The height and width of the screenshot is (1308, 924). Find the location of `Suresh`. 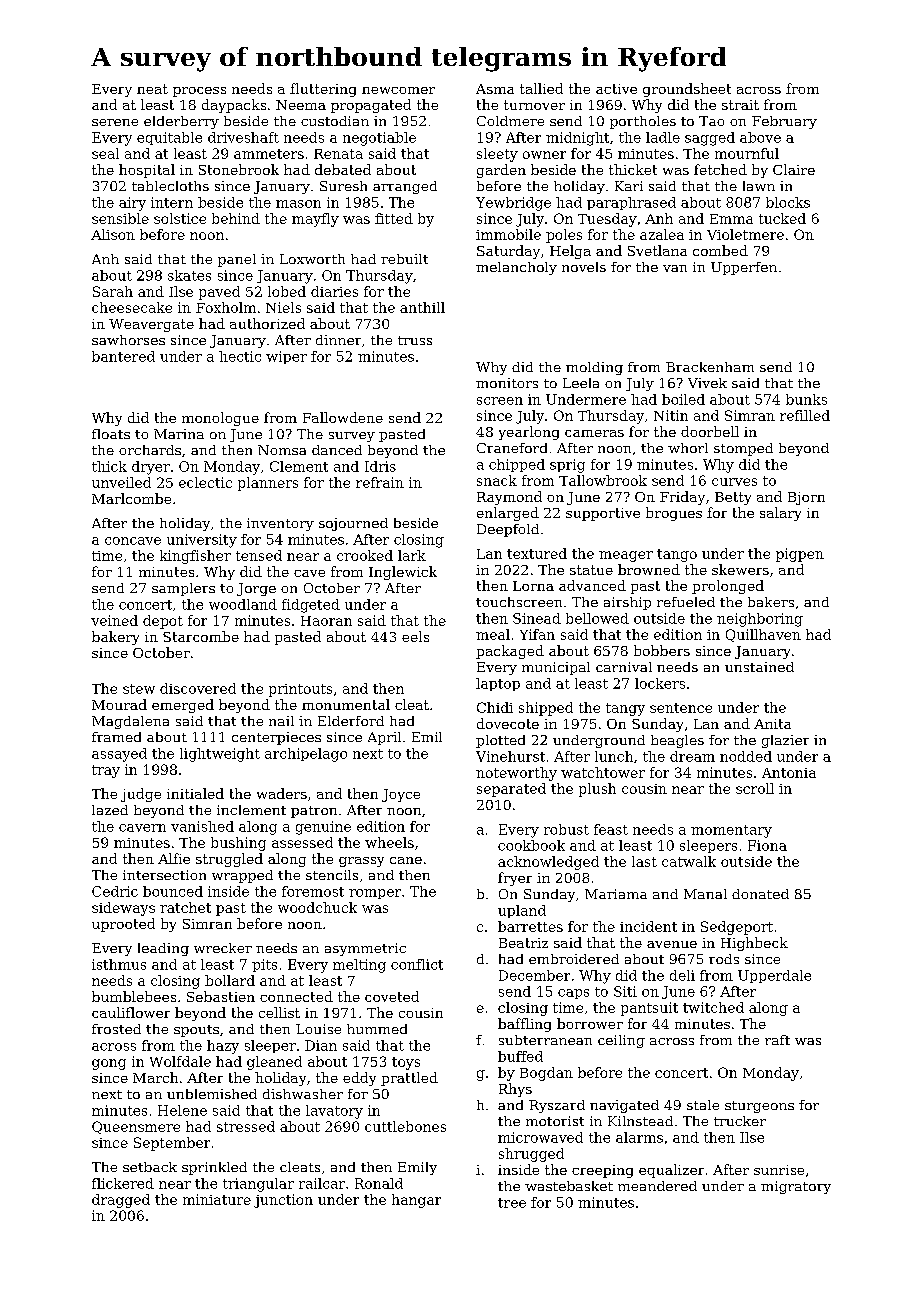

Suresh is located at coordinates (343, 186).
